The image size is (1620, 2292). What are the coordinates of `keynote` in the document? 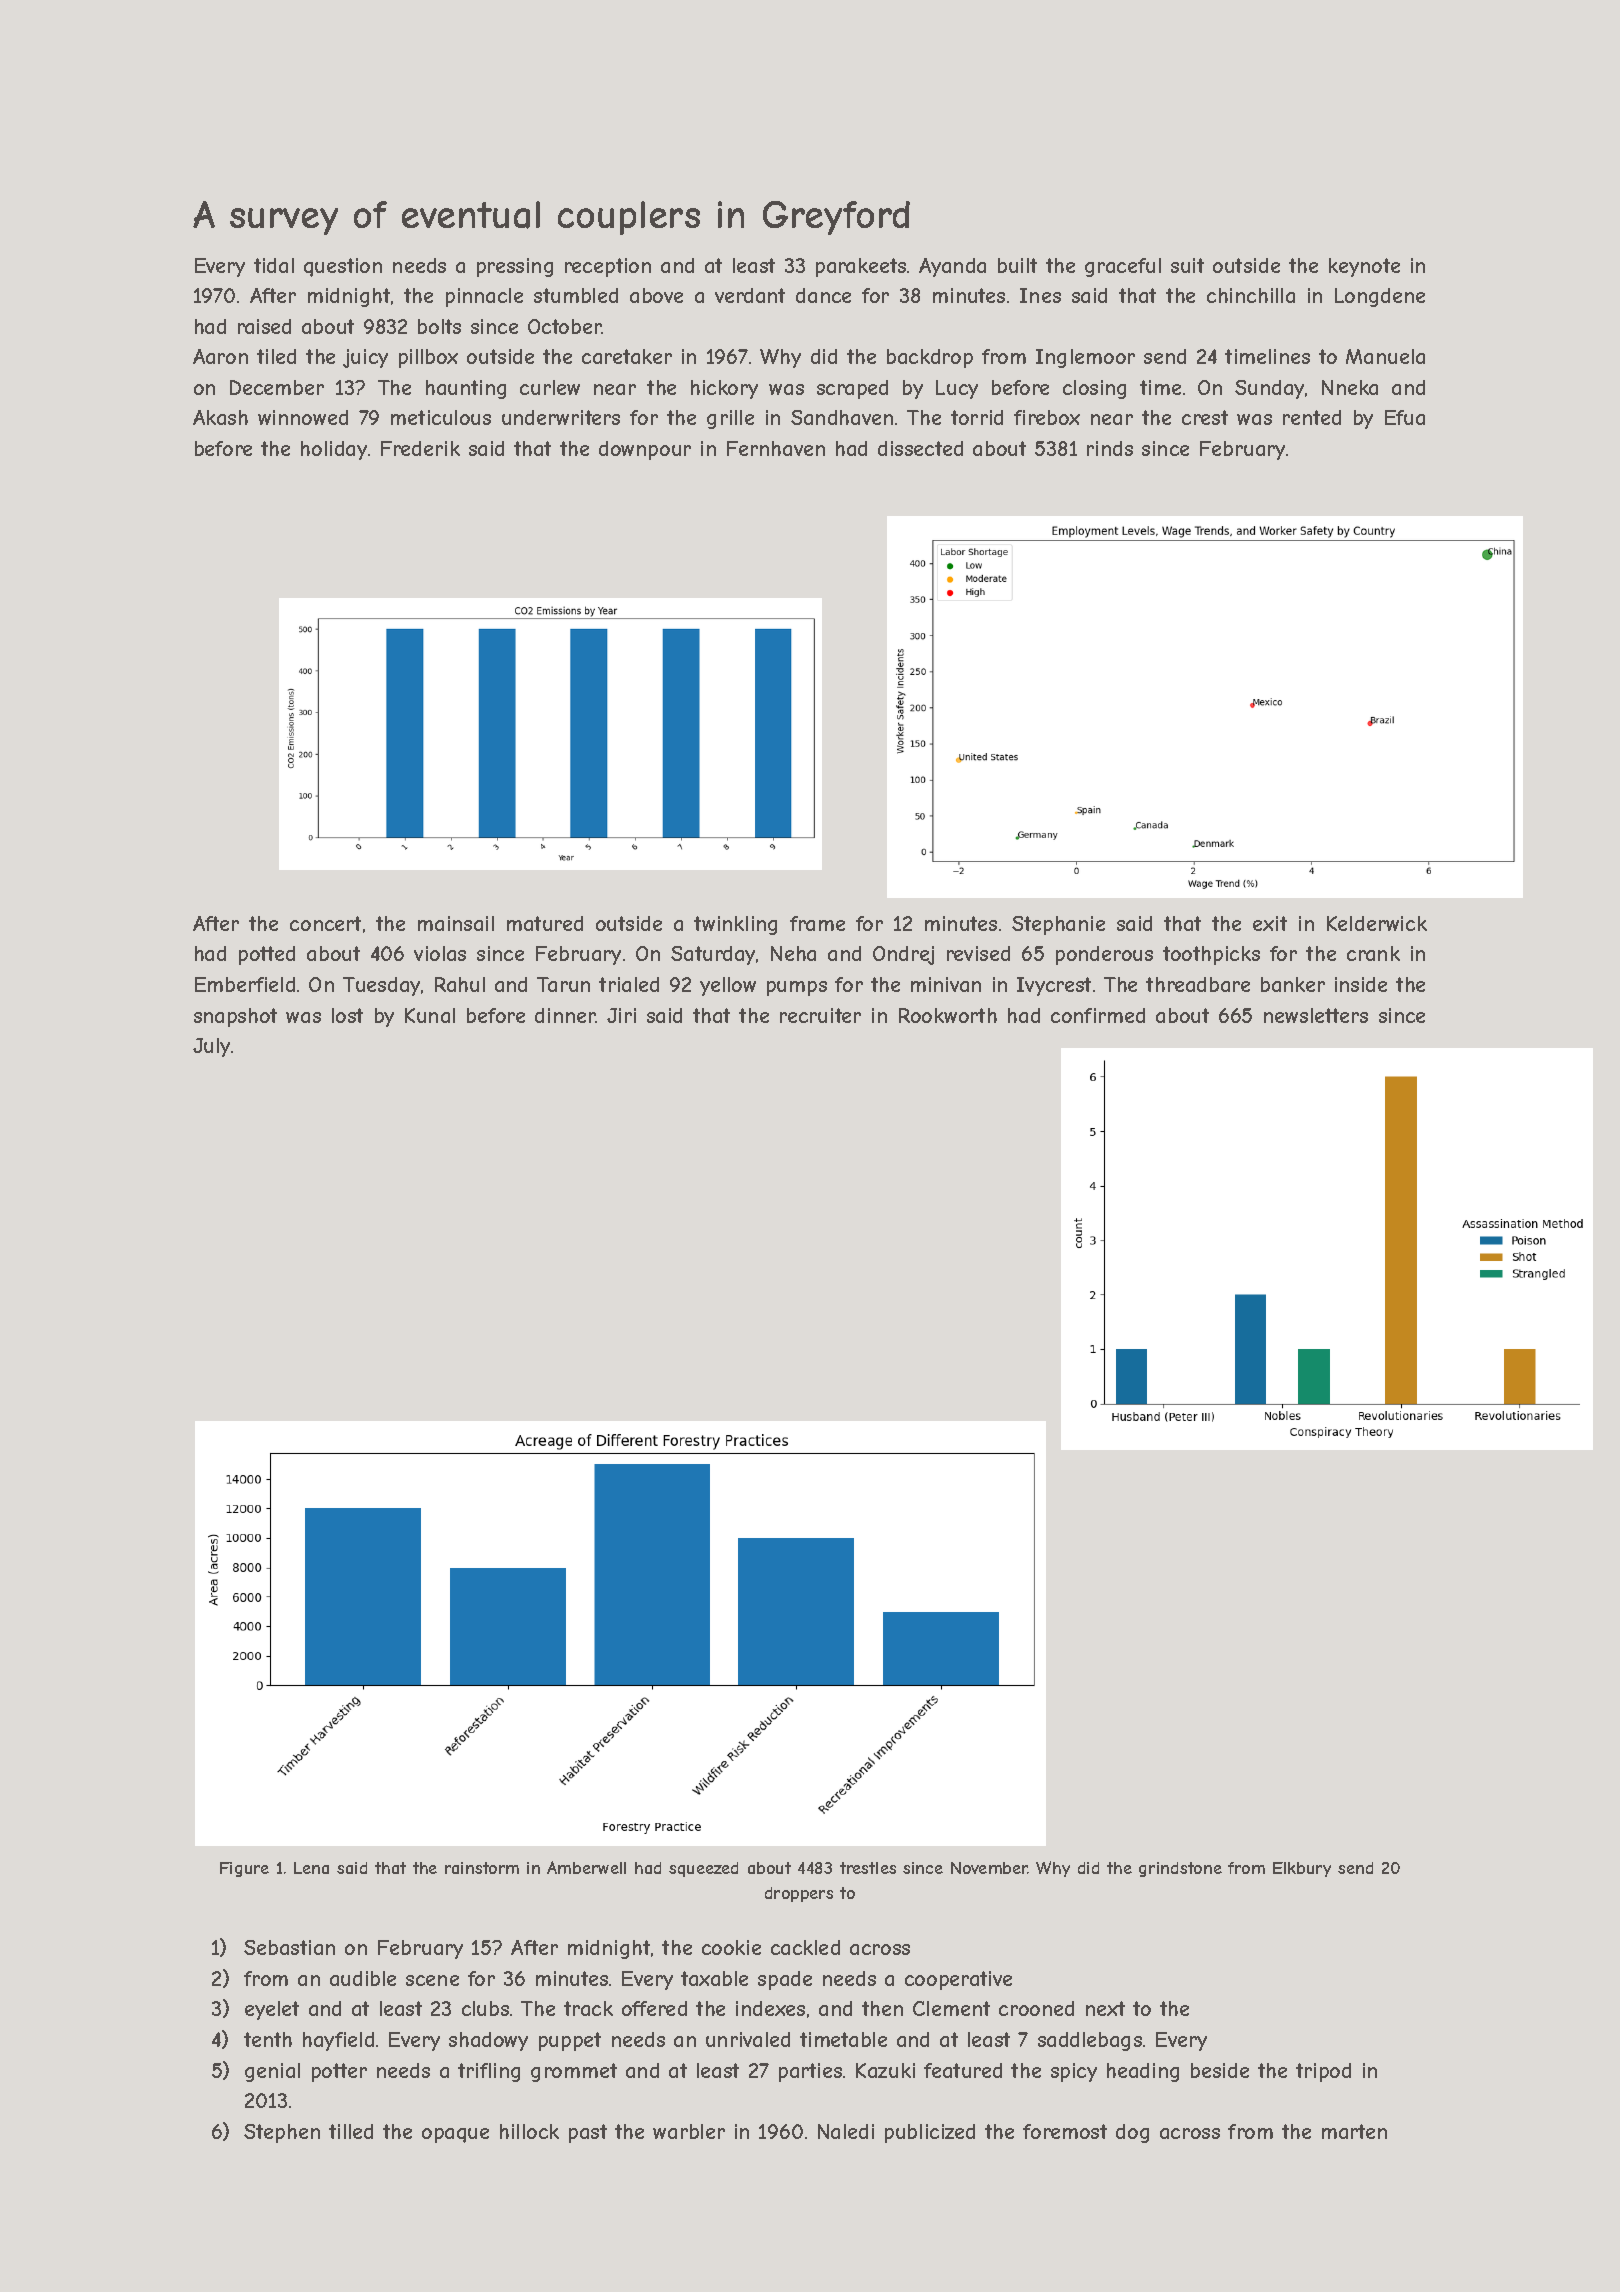 It's located at (1364, 267).
